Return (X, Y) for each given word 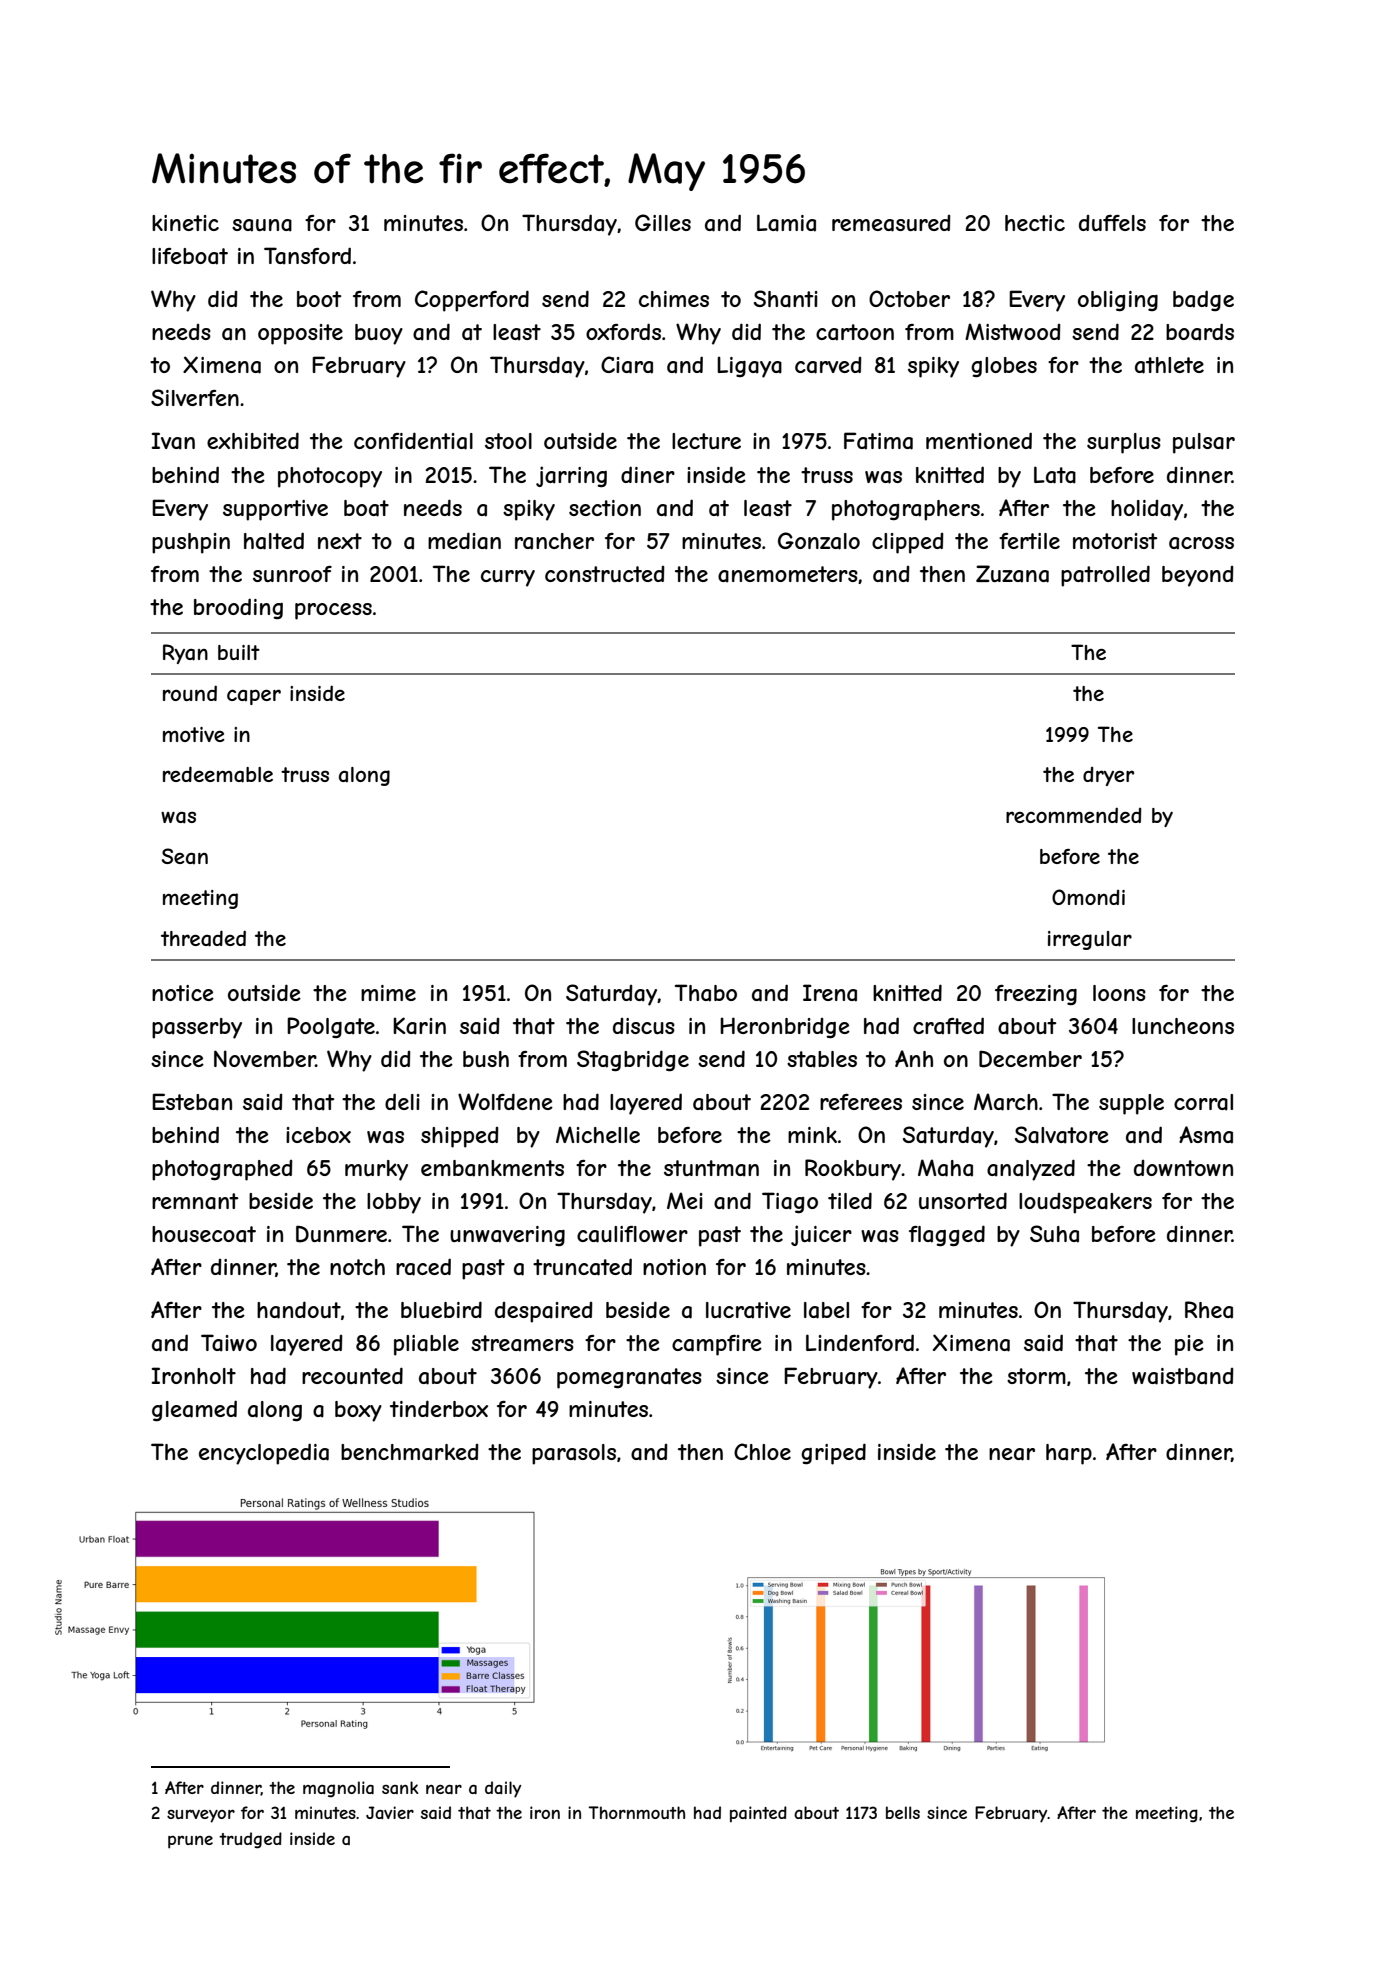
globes (1004, 367)
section (605, 508)
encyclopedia (264, 1454)
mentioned (979, 440)
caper (254, 697)
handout (299, 1310)
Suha (1054, 1234)
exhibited (253, 440)
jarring (571, 476)
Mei (685, 1200)
